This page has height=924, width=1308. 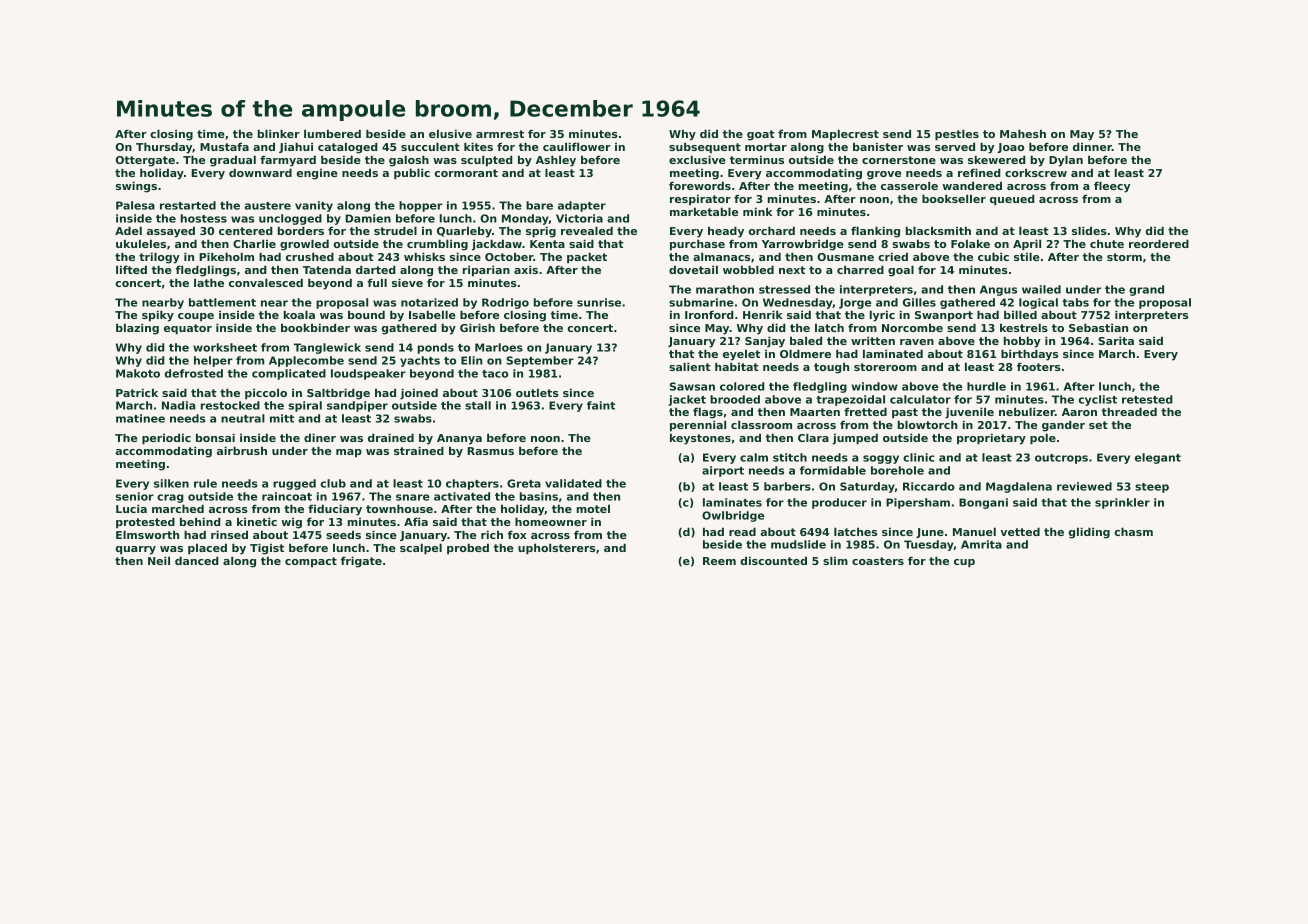 I want to click on Mahesh, so click(x=1023, y=133).
